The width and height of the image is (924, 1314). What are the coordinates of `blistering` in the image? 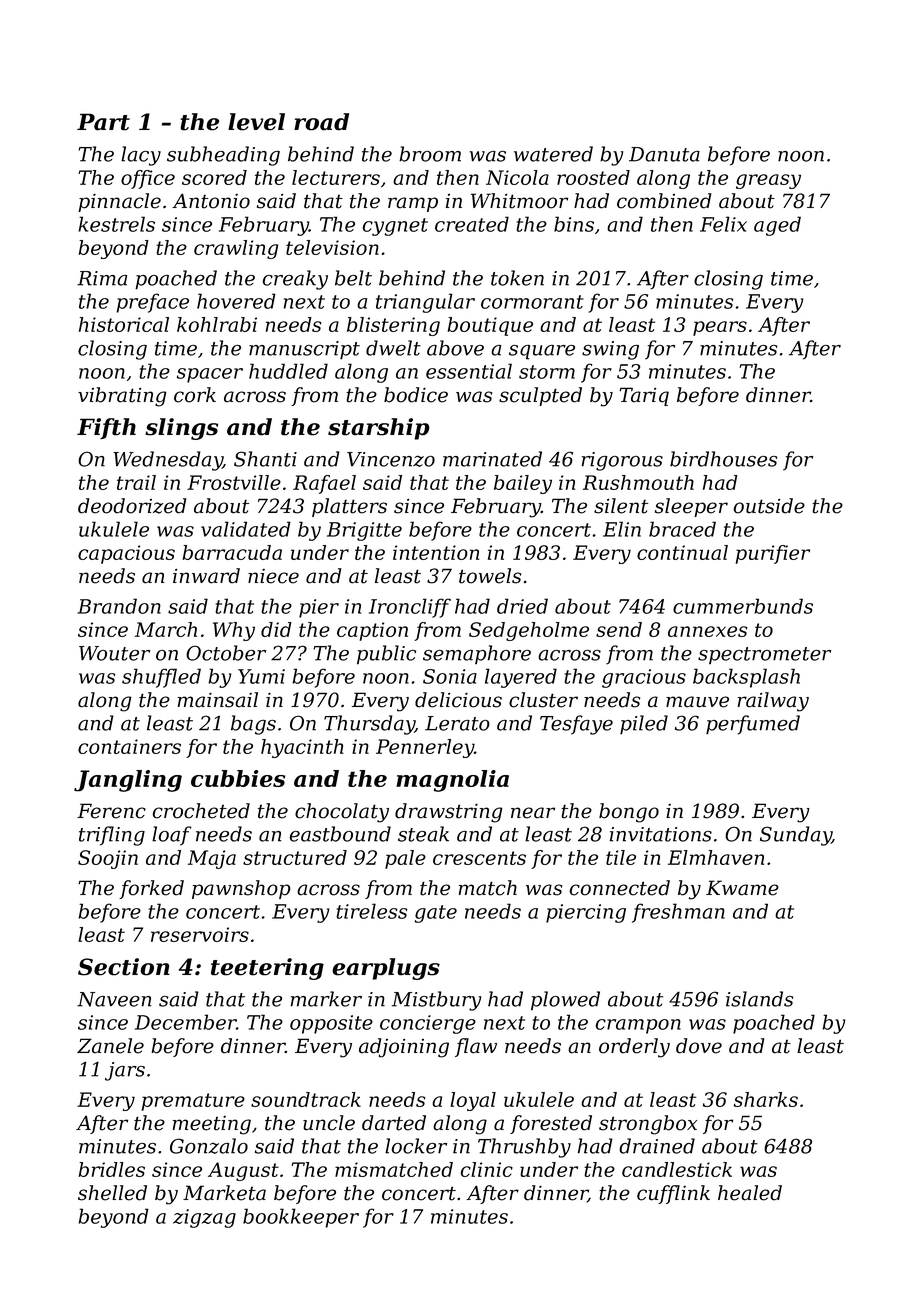 It's located at (393, 326).
